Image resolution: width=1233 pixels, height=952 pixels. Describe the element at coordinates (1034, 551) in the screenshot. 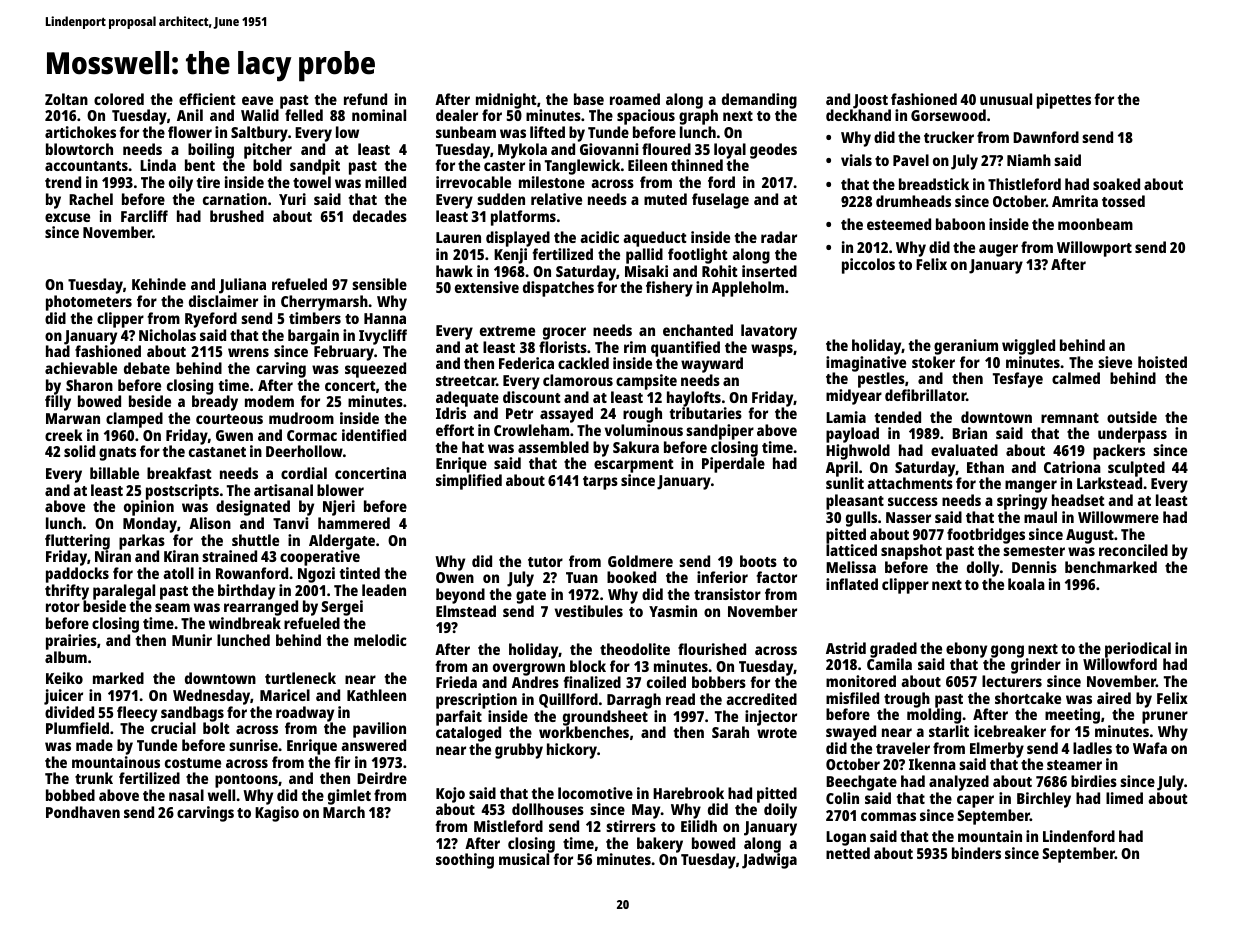

I see `semester` at that location.
